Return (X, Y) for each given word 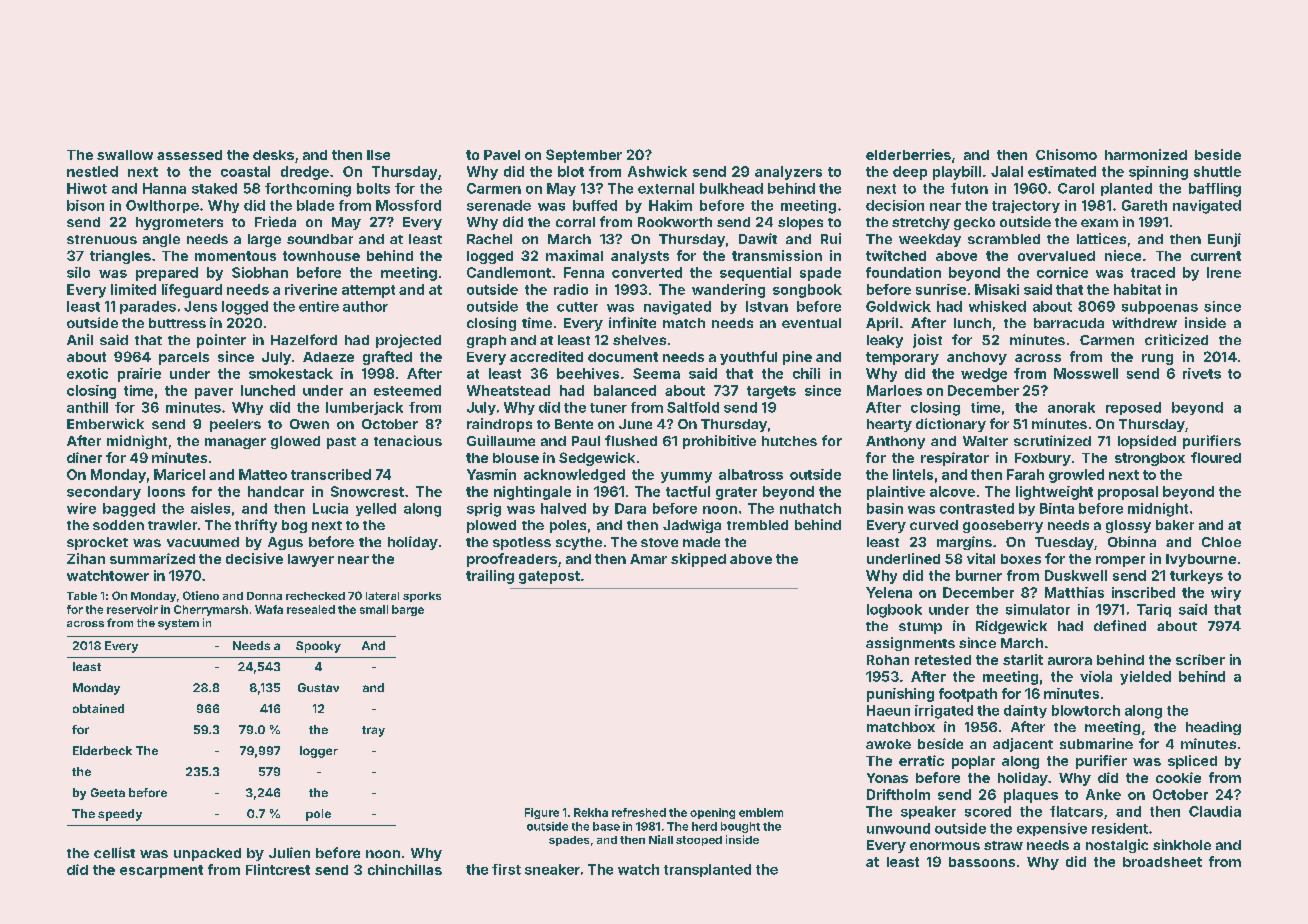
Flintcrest (278, 869)
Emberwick (105, 423)
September (584, 156)
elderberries (908, 154)
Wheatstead (508, 390)
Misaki (997, 289)
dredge (305, 173)
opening (712, 813)
